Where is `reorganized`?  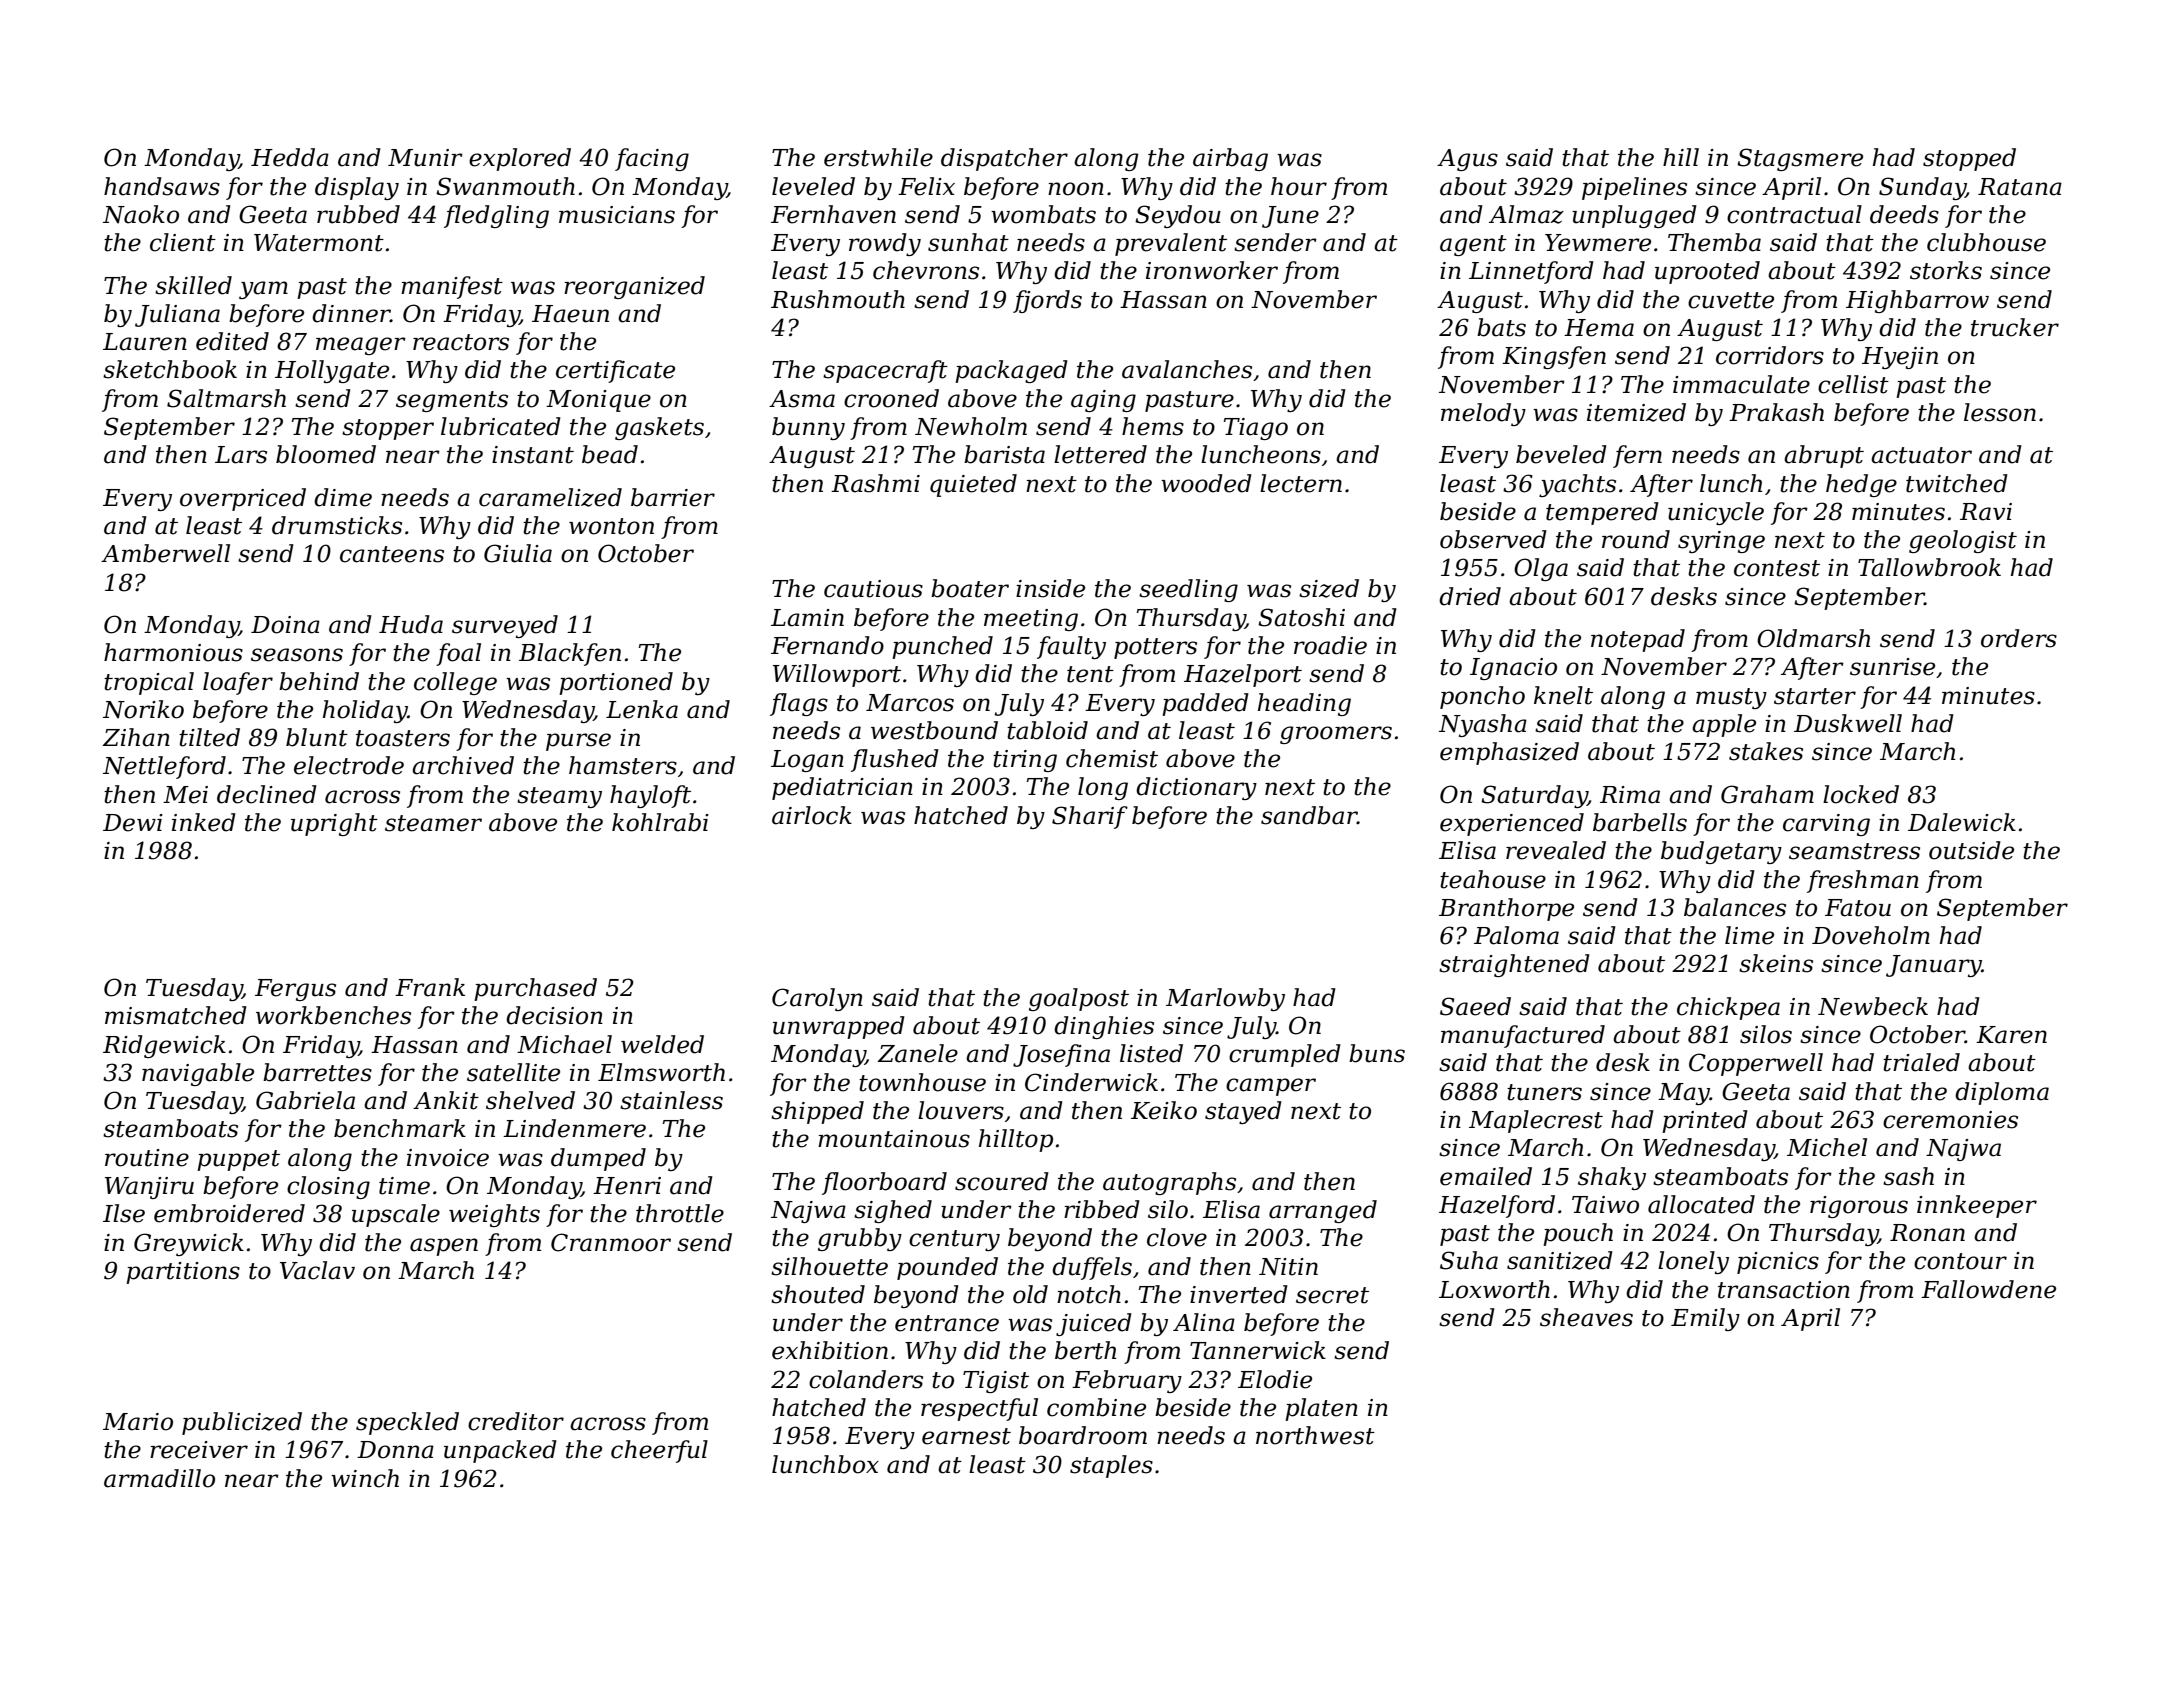 reorganized is located at coordinates (634, 287).
